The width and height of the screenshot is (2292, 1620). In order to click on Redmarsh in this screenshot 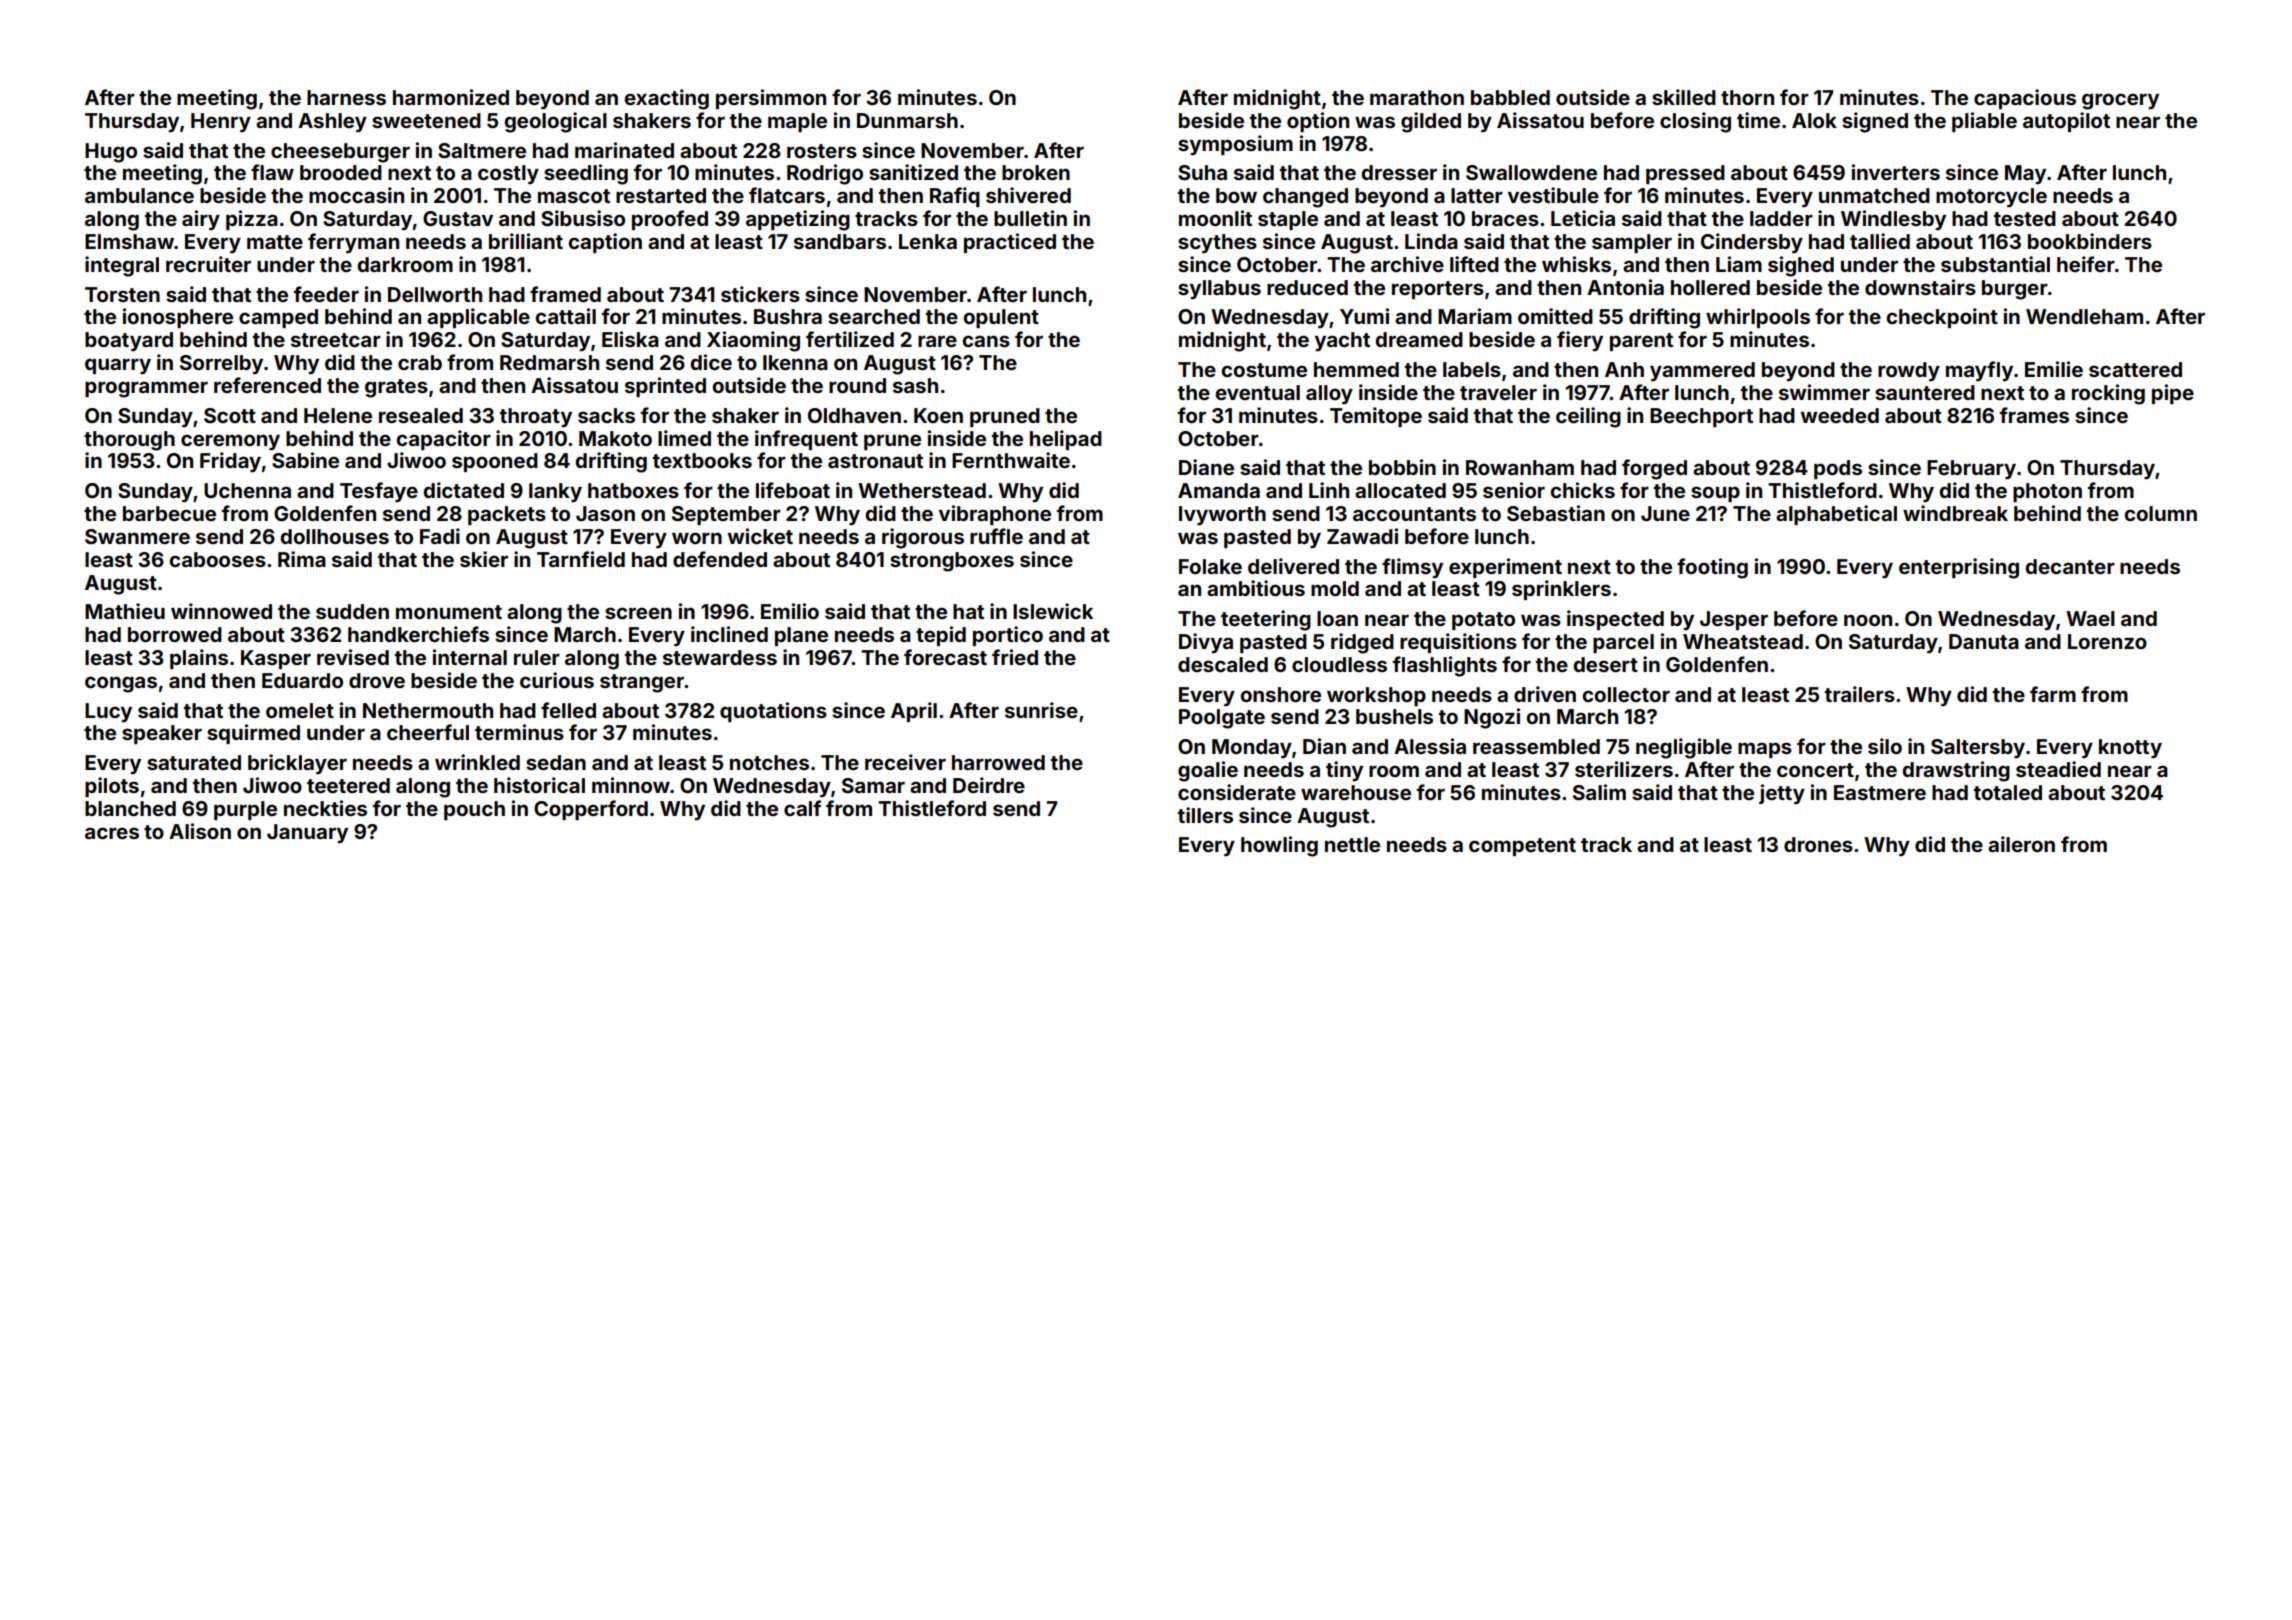, I will do `click(549, 362)`.
